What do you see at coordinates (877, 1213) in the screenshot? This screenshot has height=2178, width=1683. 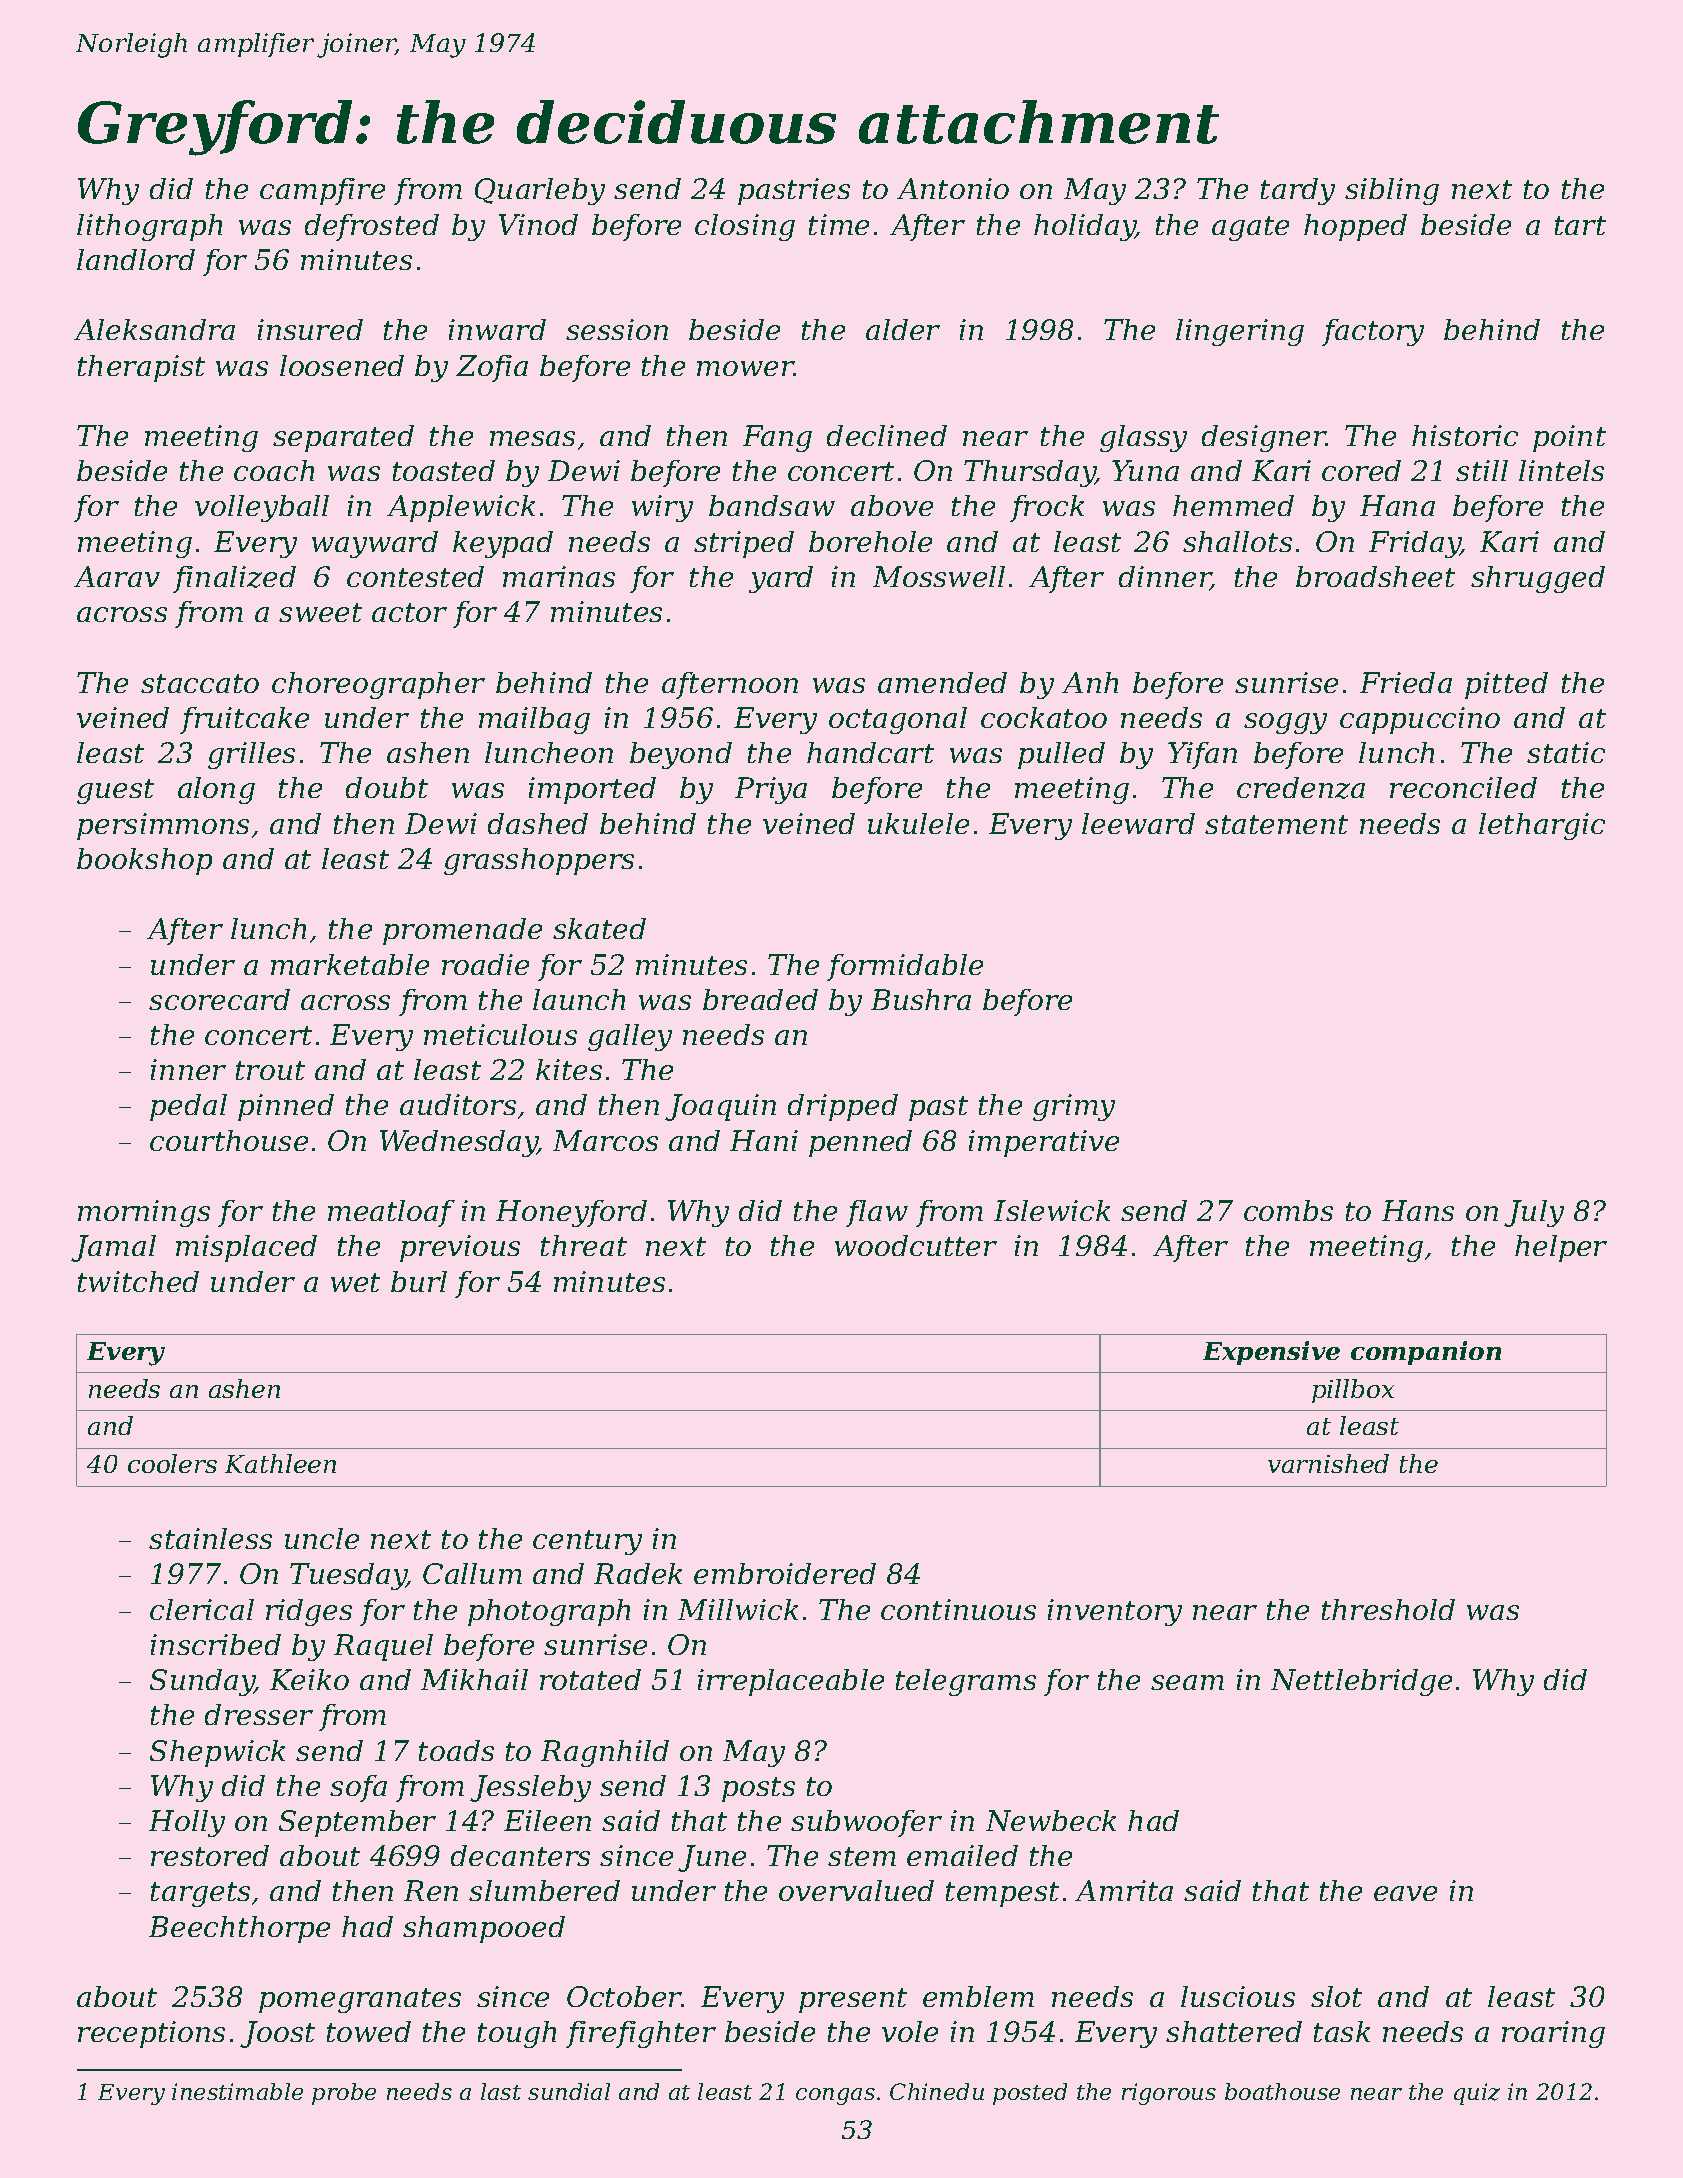 I see `flaw` at bounding box center [877, 1213].
